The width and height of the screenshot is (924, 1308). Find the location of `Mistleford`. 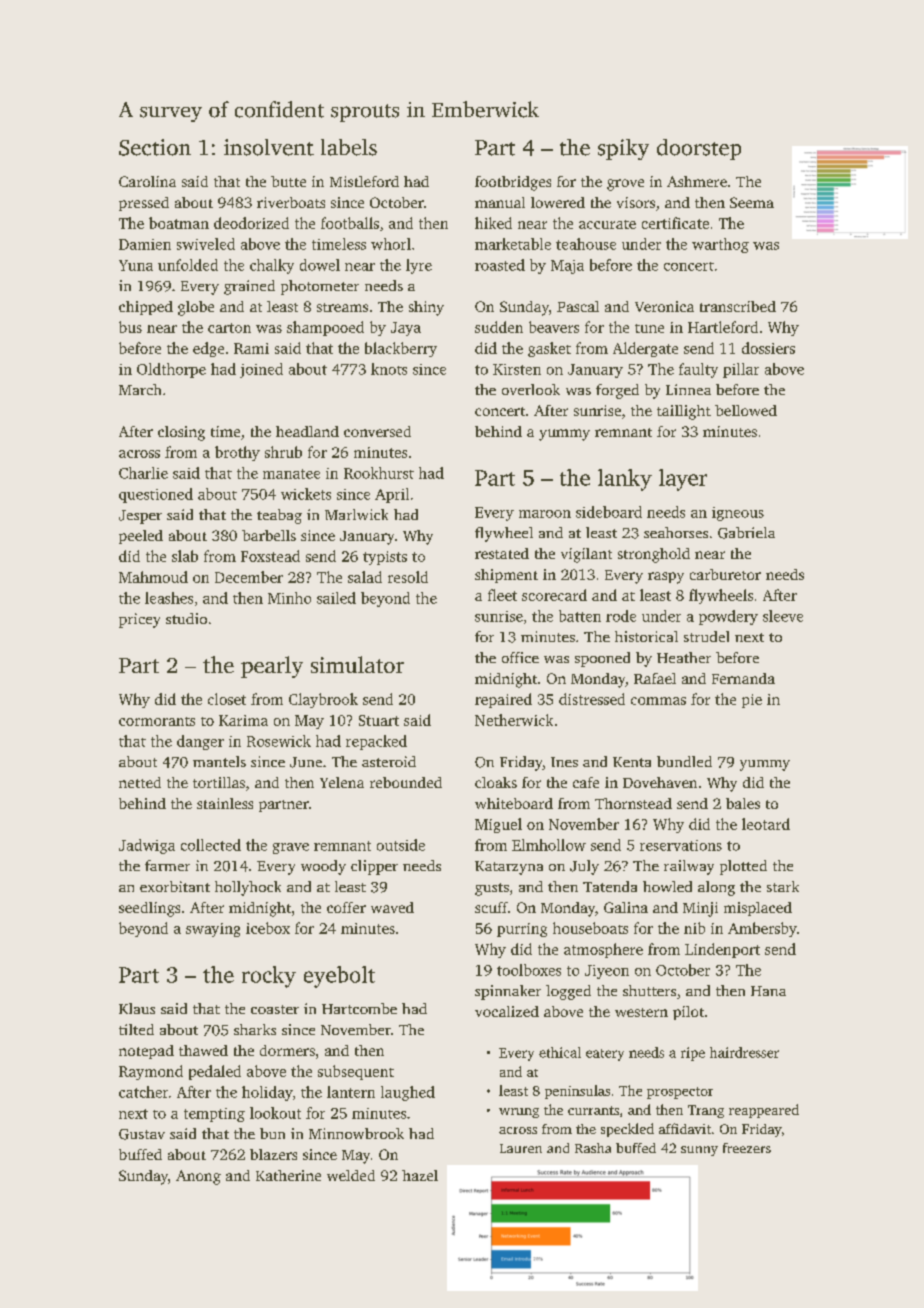

Mistleford is located at coordinates (364, 181).
